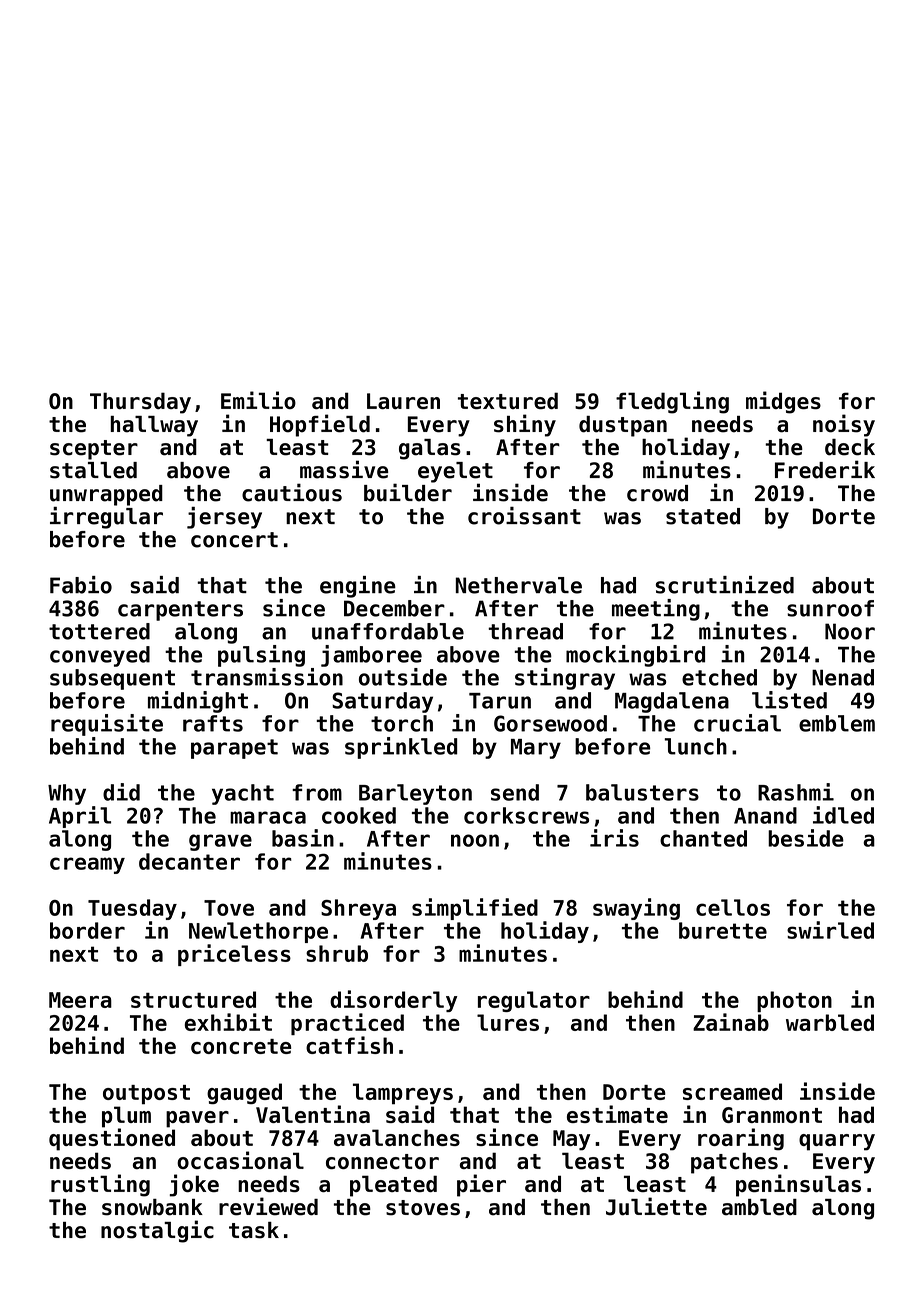 The image size is (924, 1314). What do you see at coordinates (100, 1185) in the screenshot?
I see `rustling` at bounding box center [100, 1185].
